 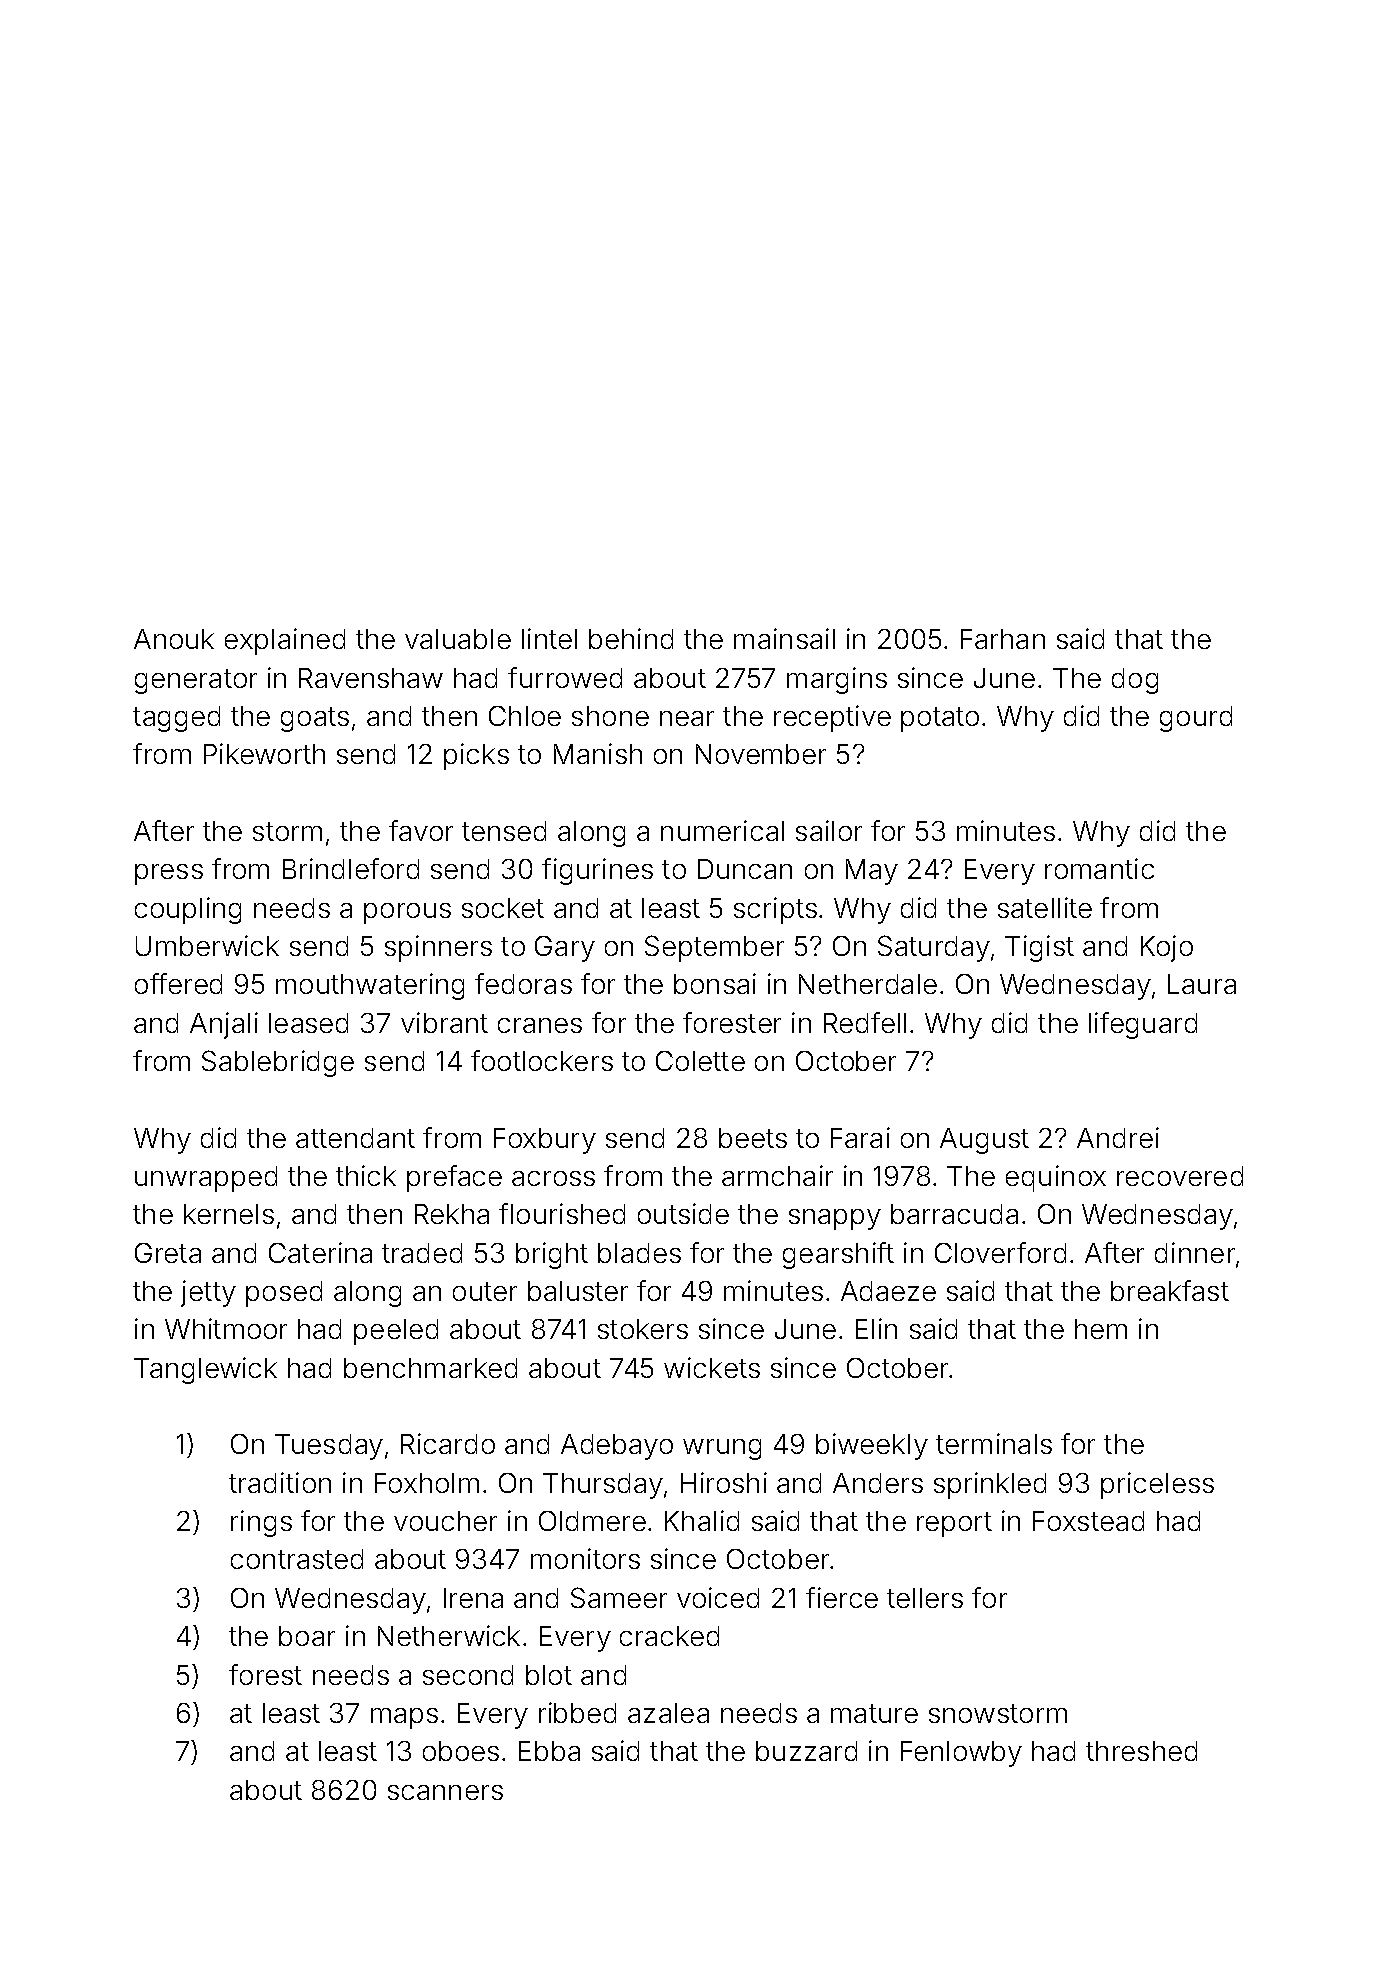 What do you see at coordinates (631, 638) in the image?
I see `behind` at bounding box center [631, 638].
